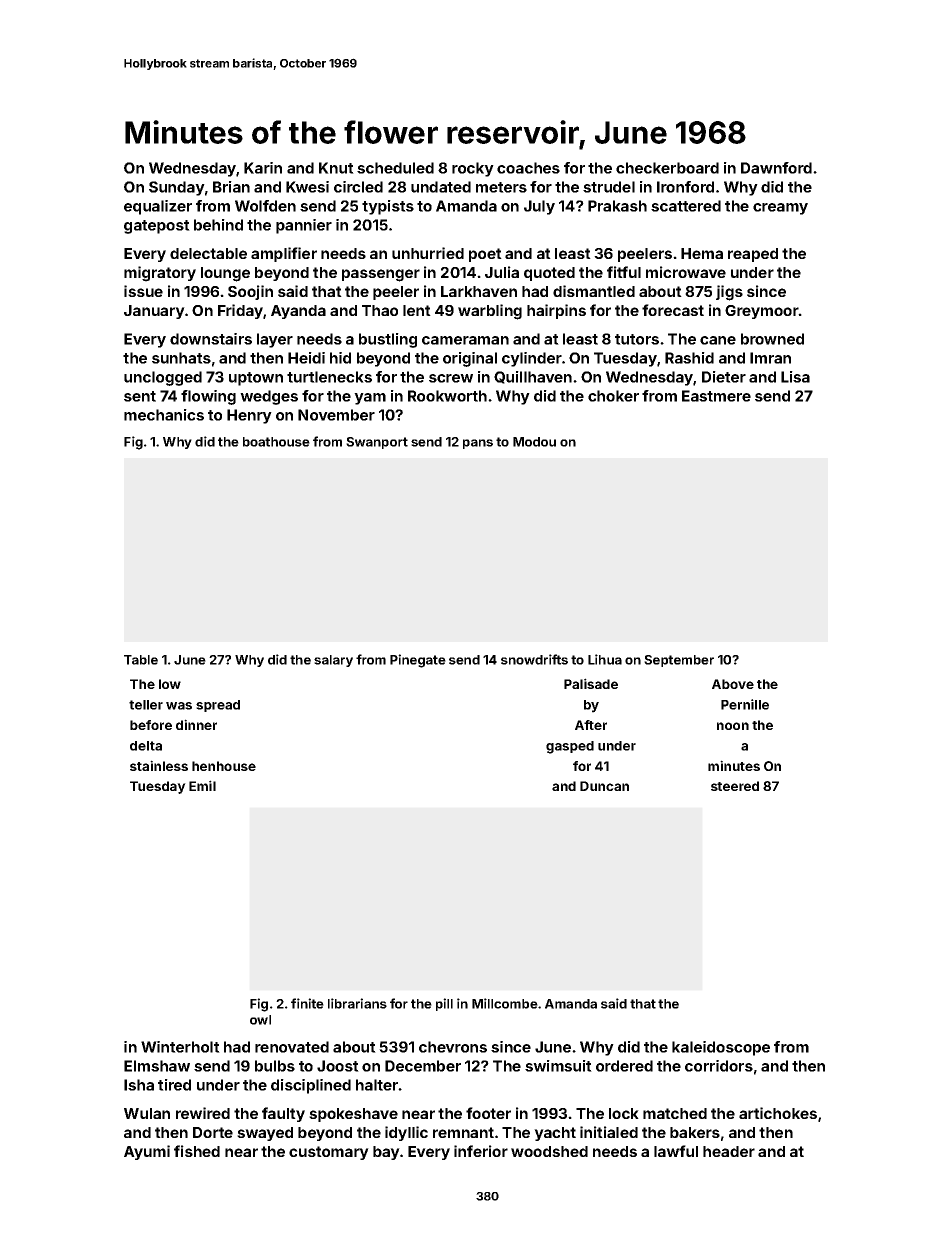  What do you see at coordinates (263, 168) in the screenshot?
I see `Karin` at bounding box center [263, 168].
